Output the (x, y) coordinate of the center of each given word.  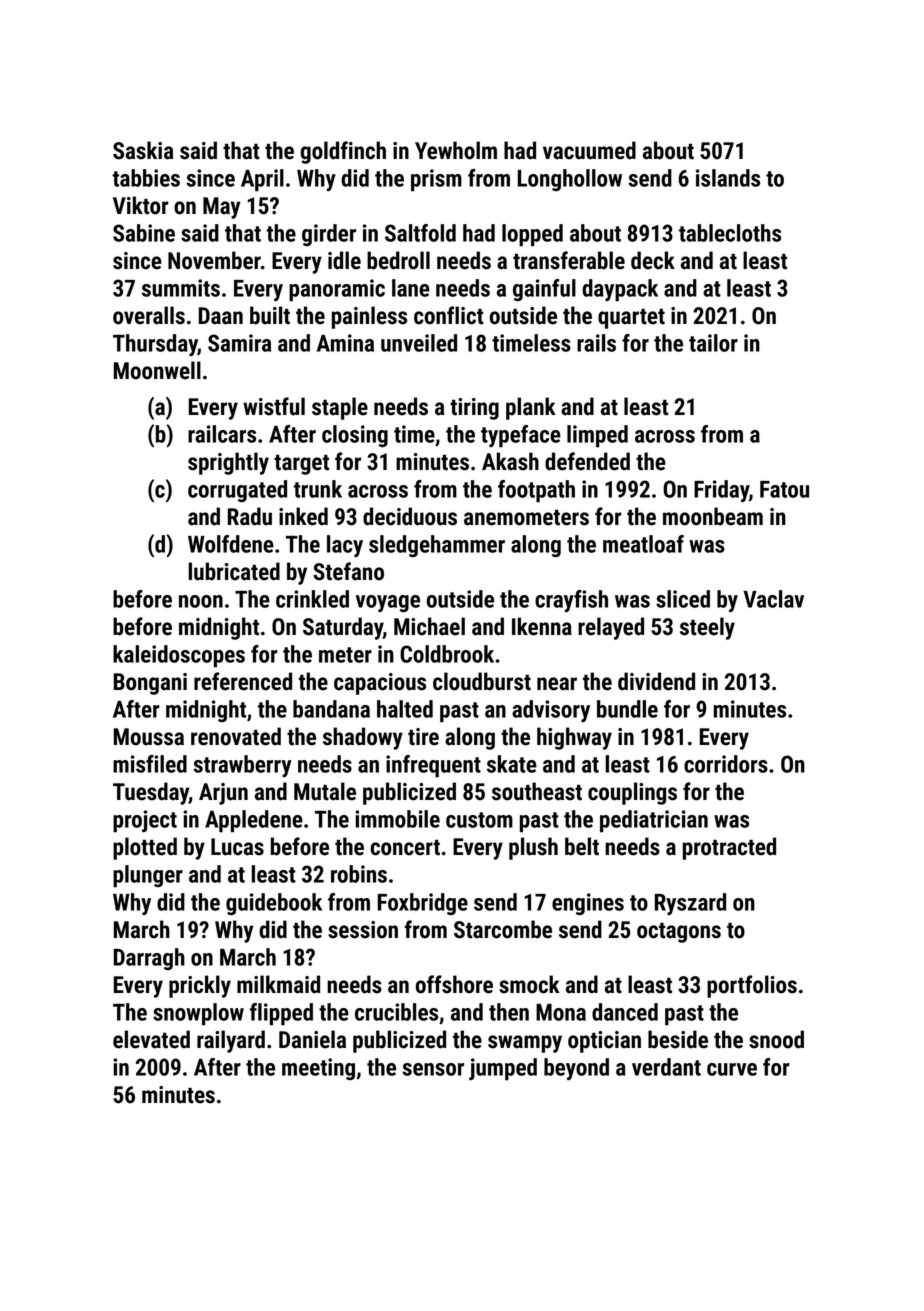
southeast (537, 791)
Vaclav (773, 599)
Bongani (150, 684)
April (262, 180)
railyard (231, 1041)
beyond (576, 1069)
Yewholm (456, 150)
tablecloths (730, 233)
